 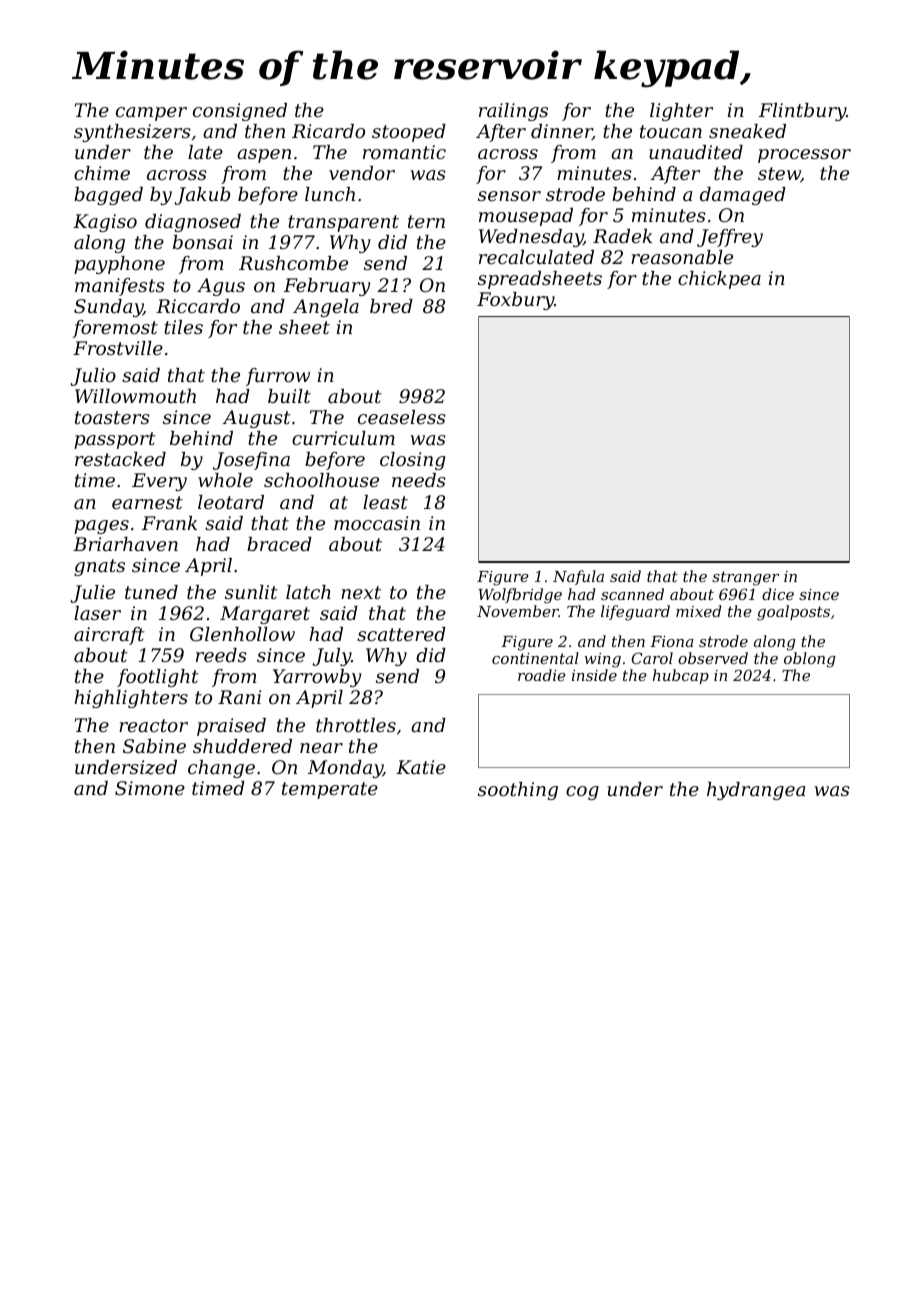 I want to click on Julio, so click(x=93, y=377).
